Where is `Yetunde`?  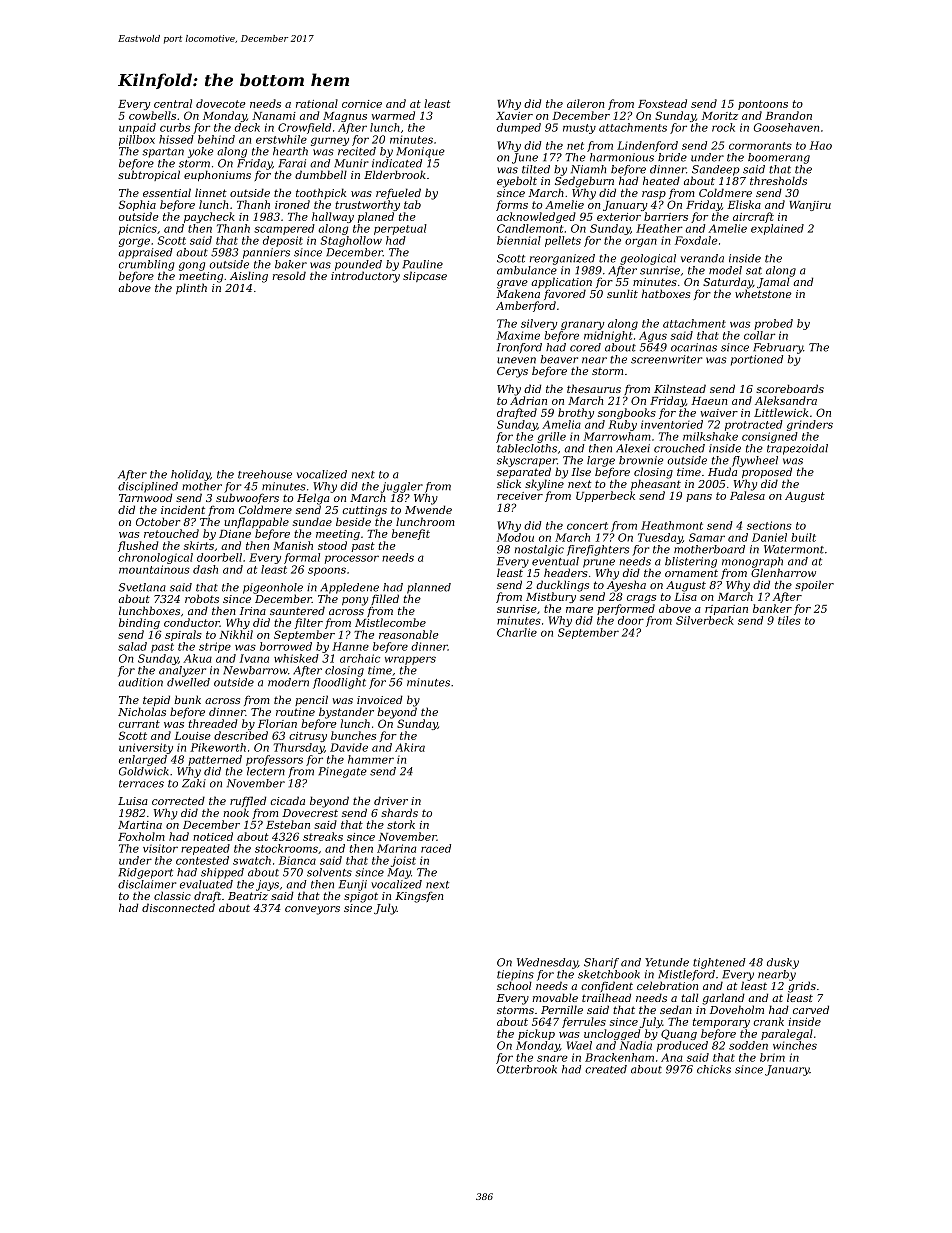
Yetunde is located at coordinates (667, 962).
